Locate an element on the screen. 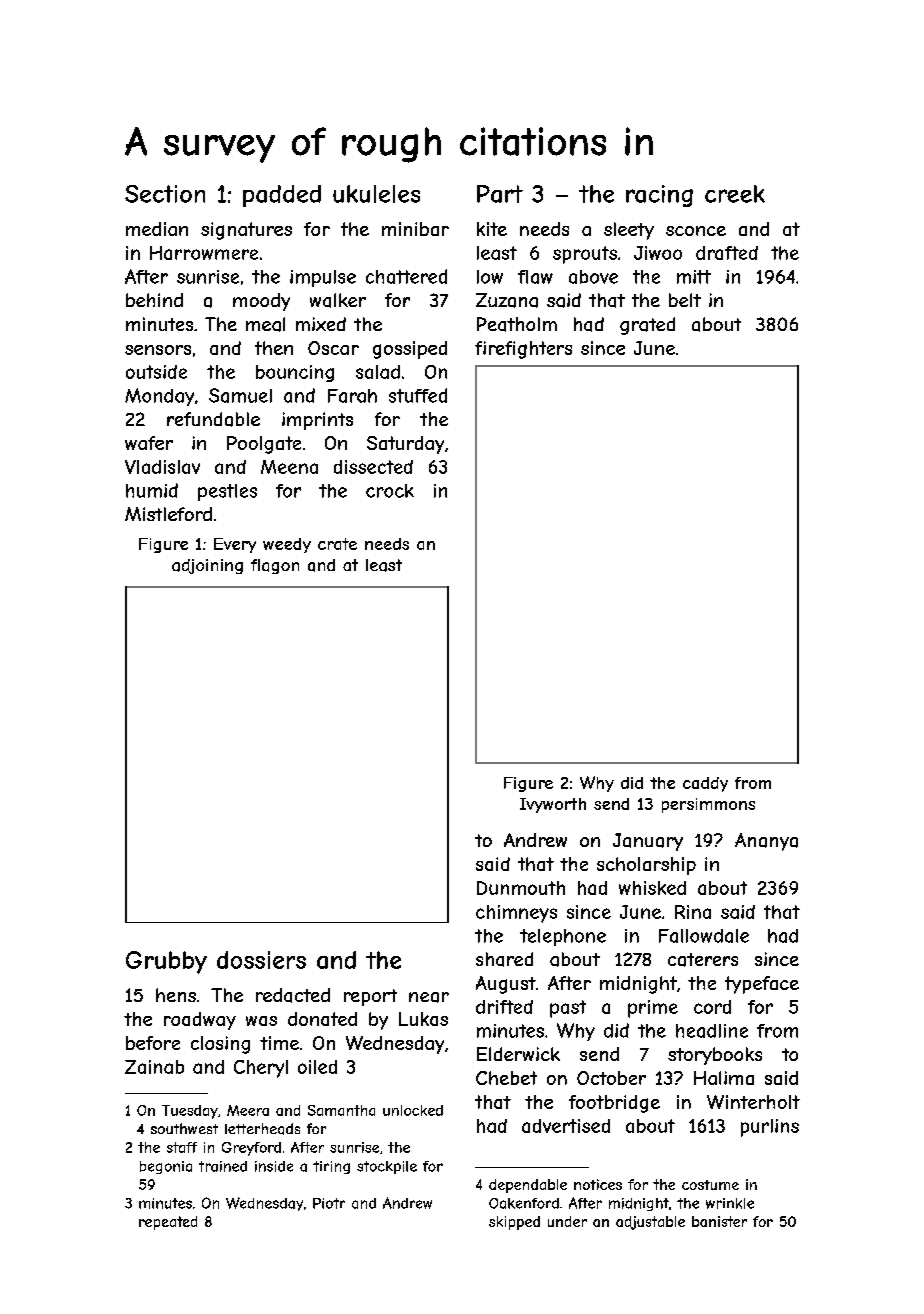 This screenshot has height=1314, width=924. report is located at coordinates (370, 997).
